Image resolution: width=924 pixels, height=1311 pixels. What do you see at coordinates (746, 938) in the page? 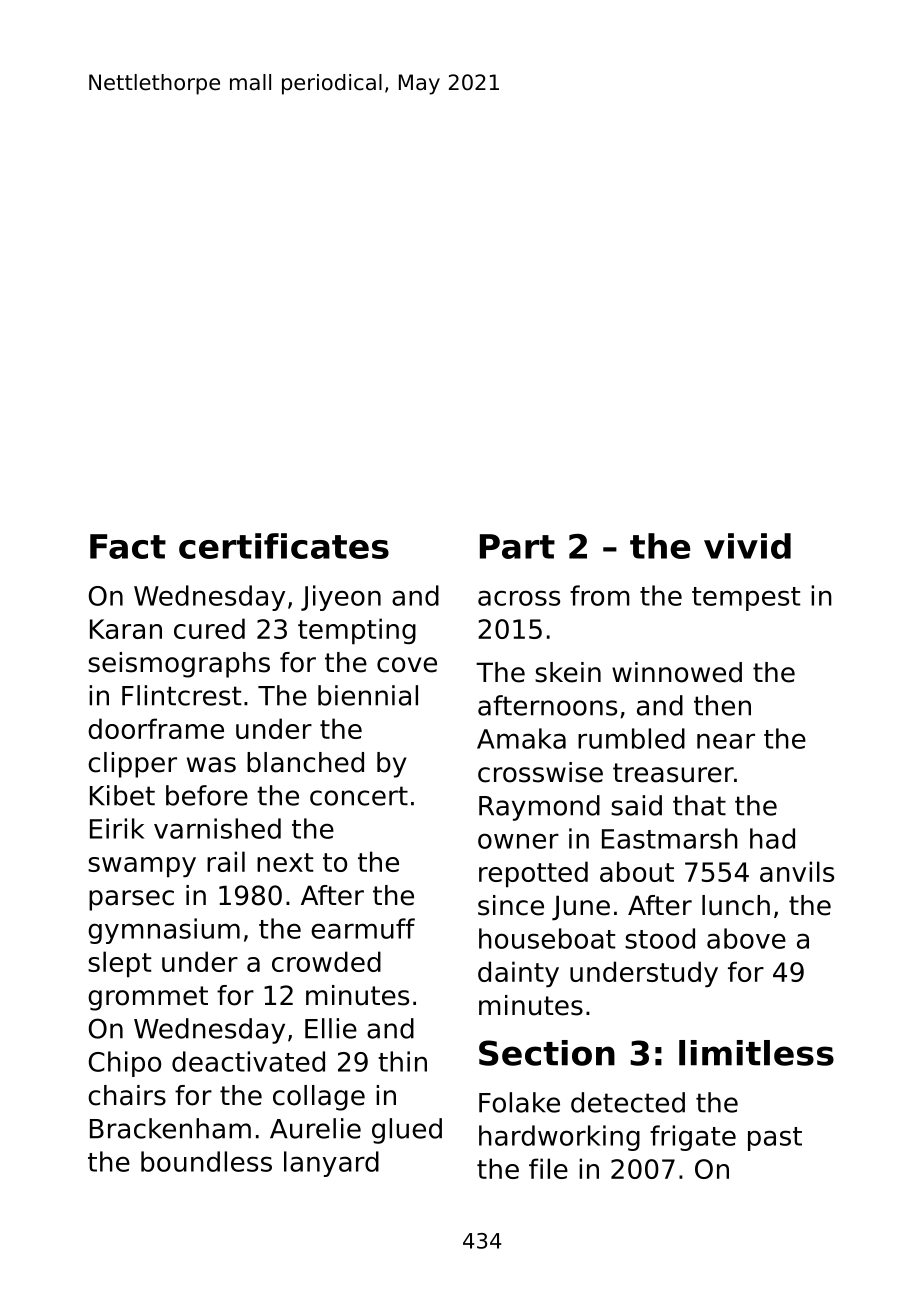
I see `above` at bounding box center [746, 938].
